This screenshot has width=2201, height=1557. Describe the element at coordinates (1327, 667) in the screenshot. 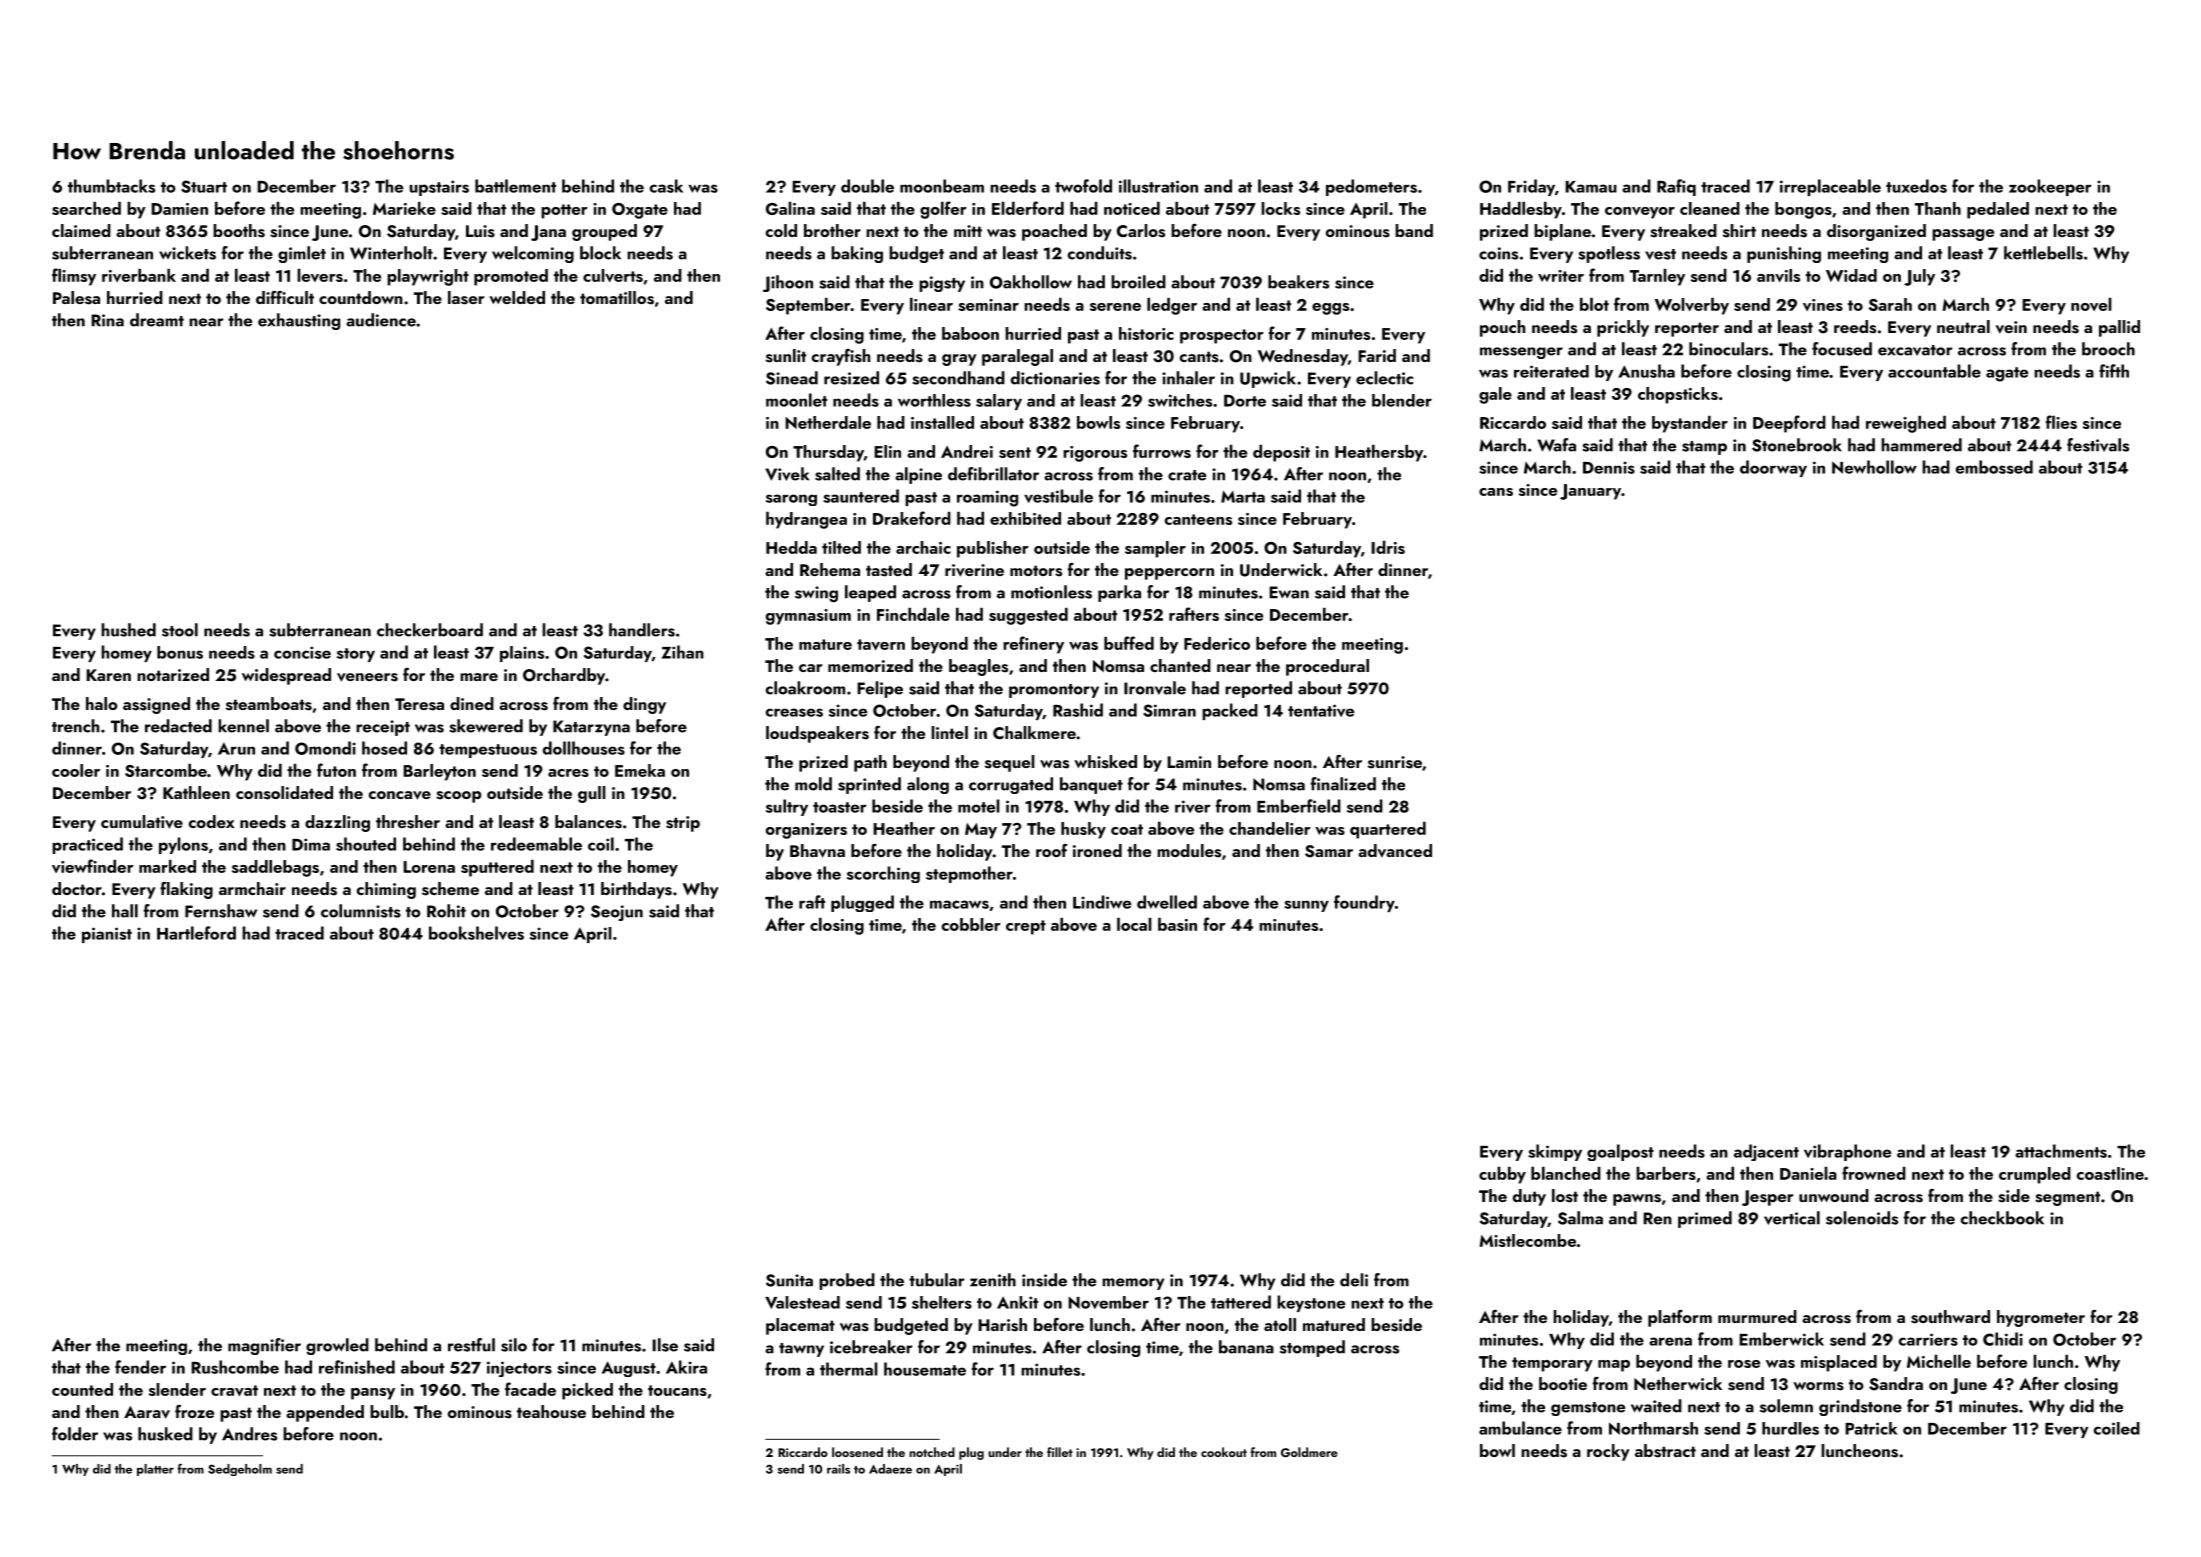

I see `procedural` at that location.
